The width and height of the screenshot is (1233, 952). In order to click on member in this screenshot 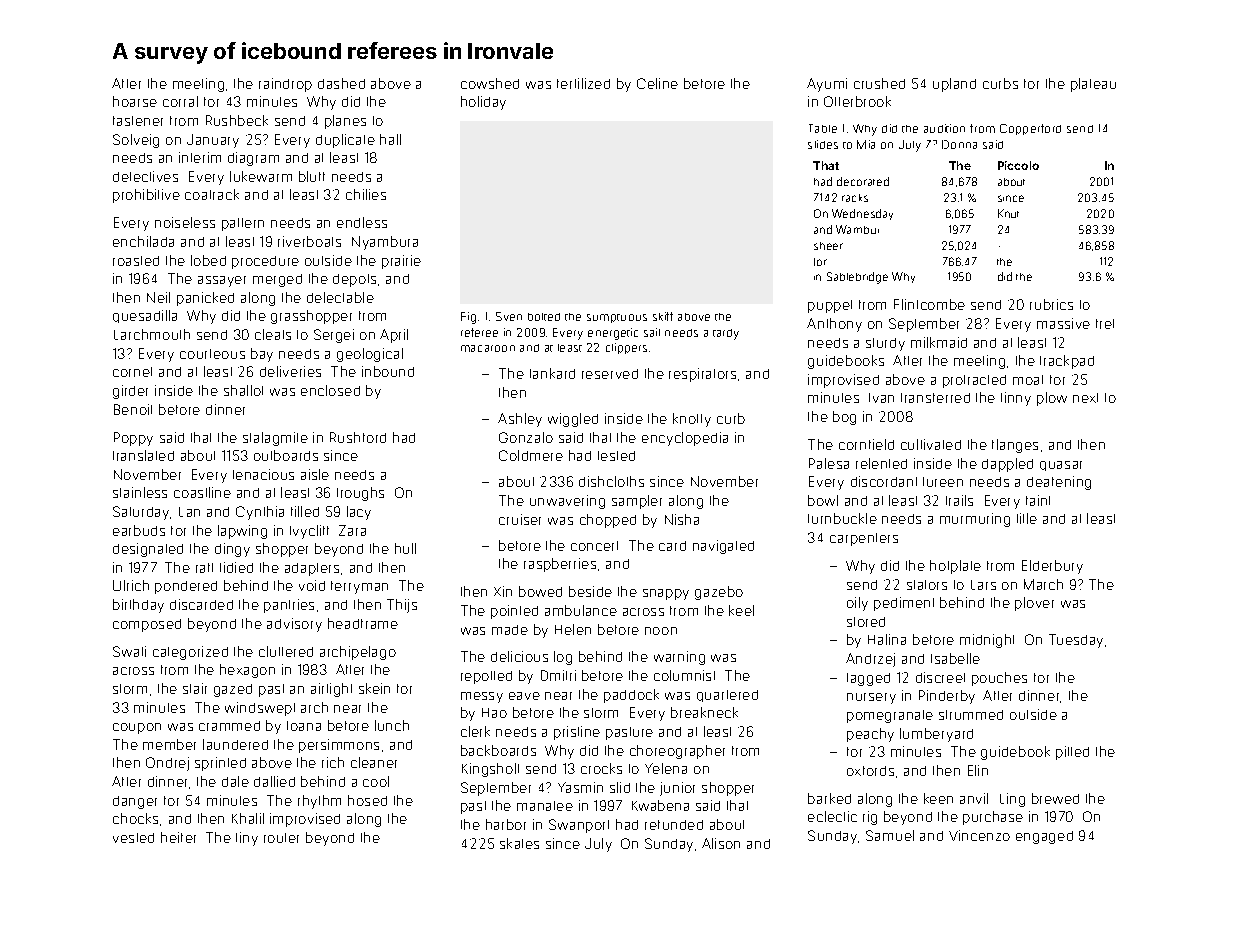, I will do `click(169, 744)`.
